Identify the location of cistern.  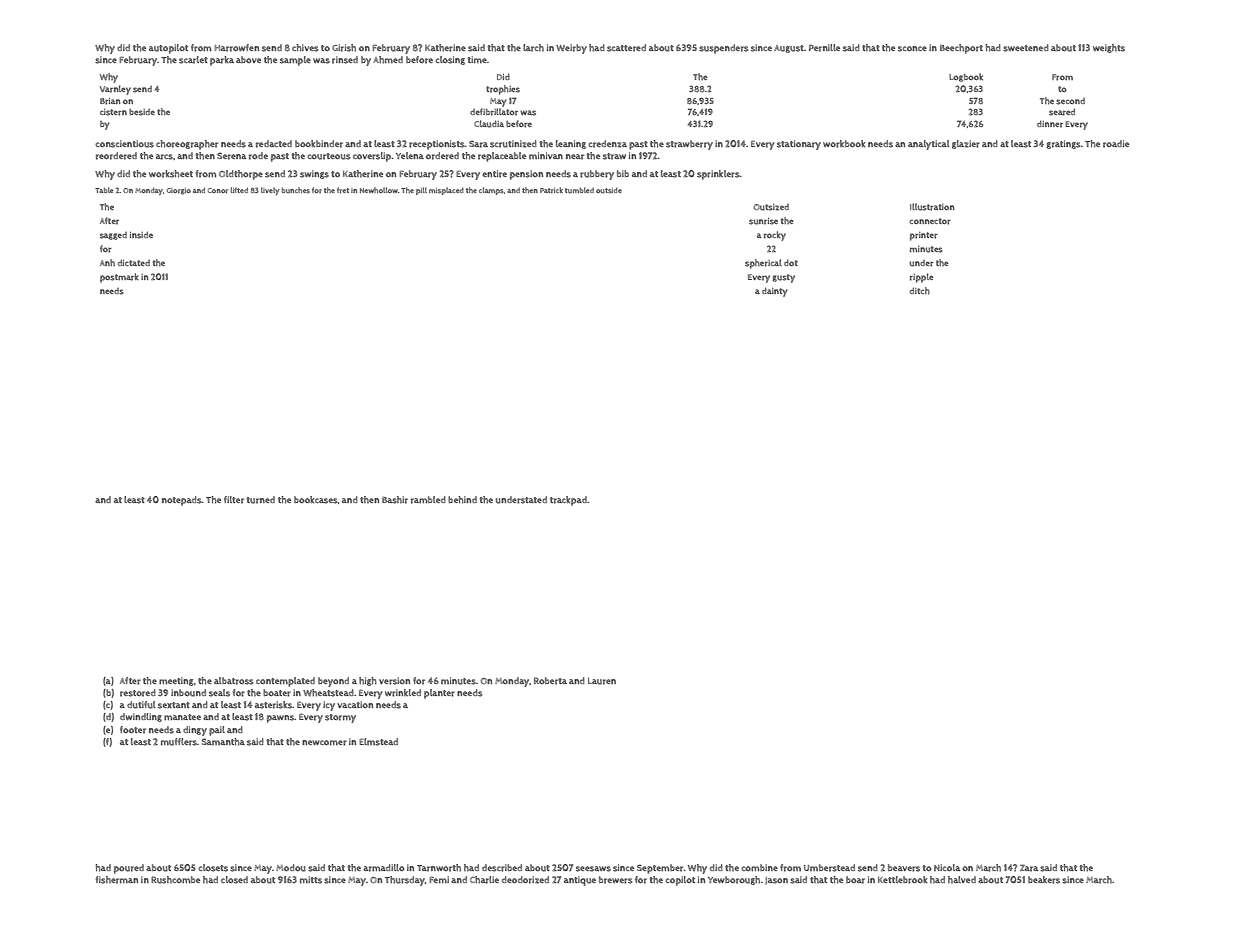
(113, 112).
